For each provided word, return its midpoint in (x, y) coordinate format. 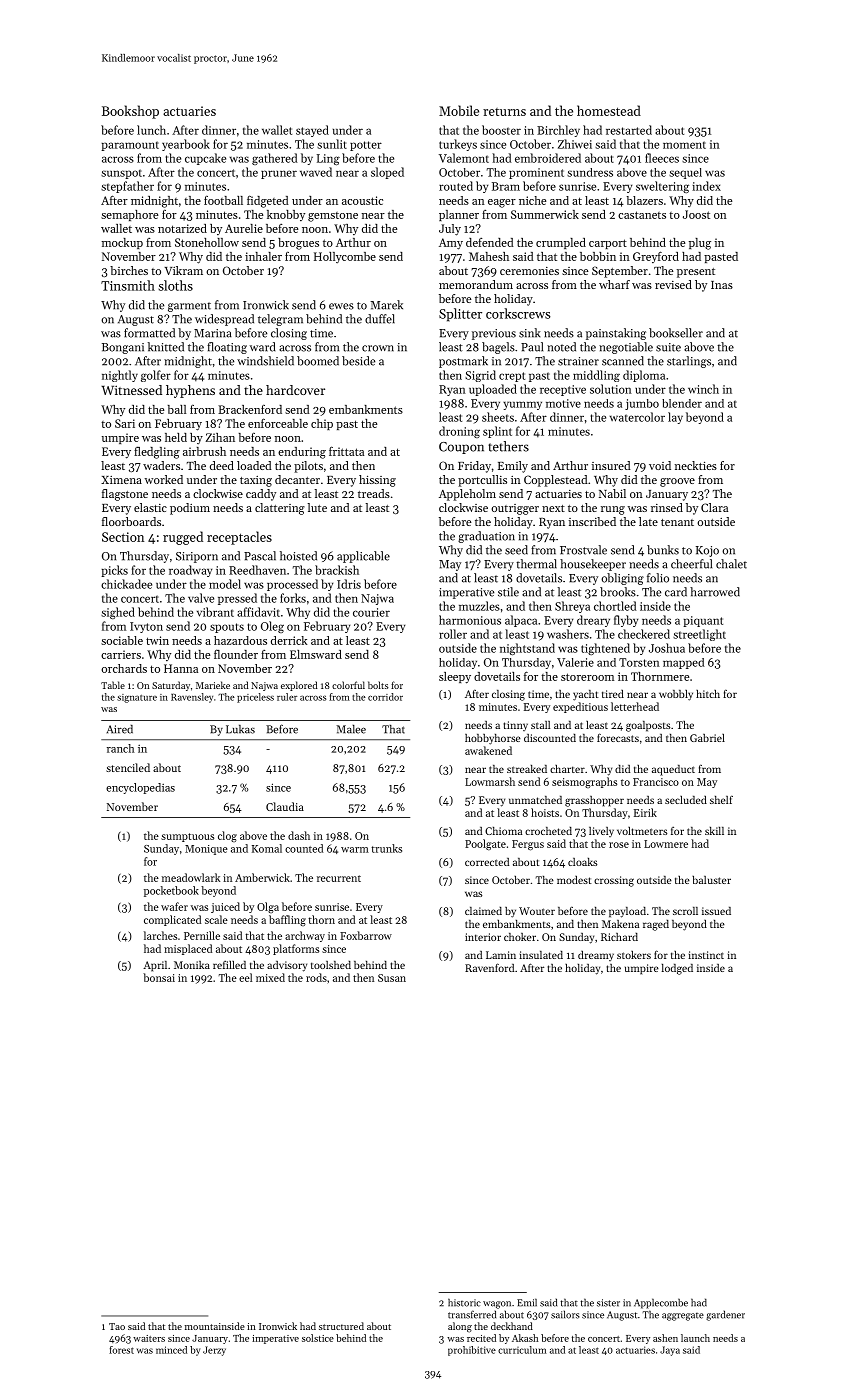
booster (501, 130)
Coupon (461, 448)
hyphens (190, 391)
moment (684, 145)
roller (453, 634)
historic (464, 1302)
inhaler (263, 256)
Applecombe (661, 1303)
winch (703, 389)
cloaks (582, 862)
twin (157, 640)
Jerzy (214, 1351)
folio (658, 578)
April (155, 966)
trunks (386, 848)
